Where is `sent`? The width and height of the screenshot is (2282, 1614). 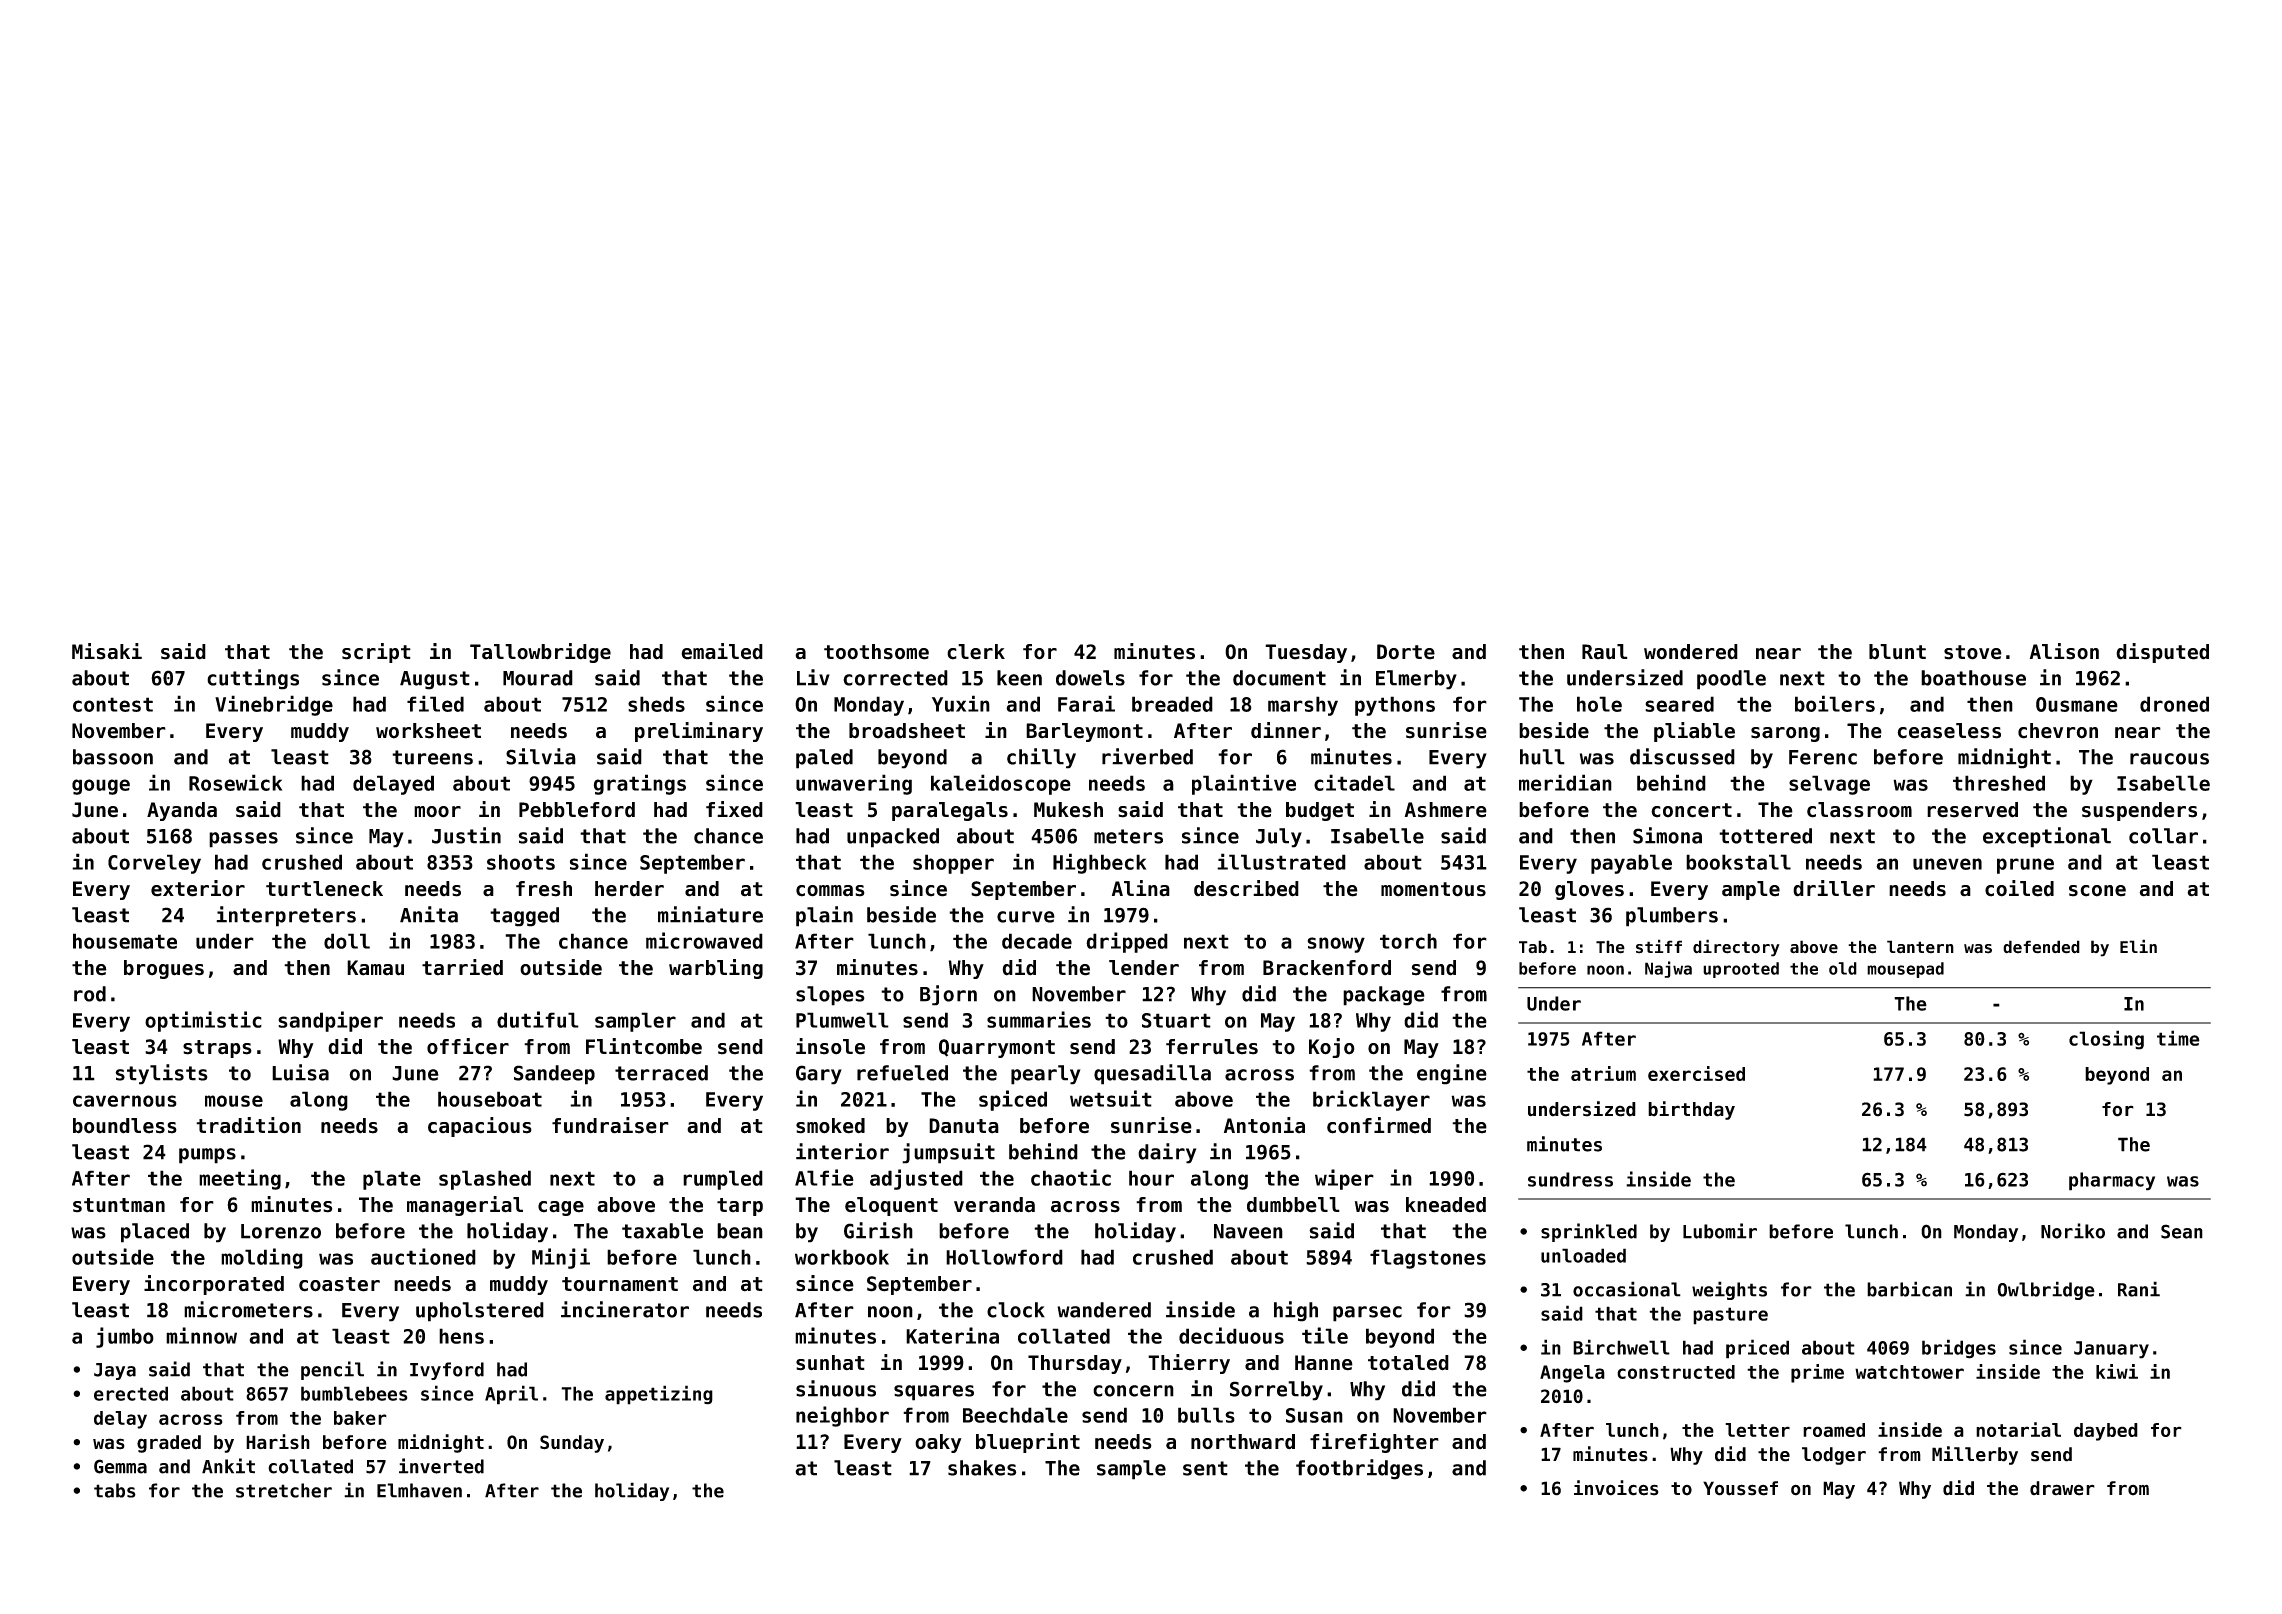 sent is located at coordinates (1205, 1468).
